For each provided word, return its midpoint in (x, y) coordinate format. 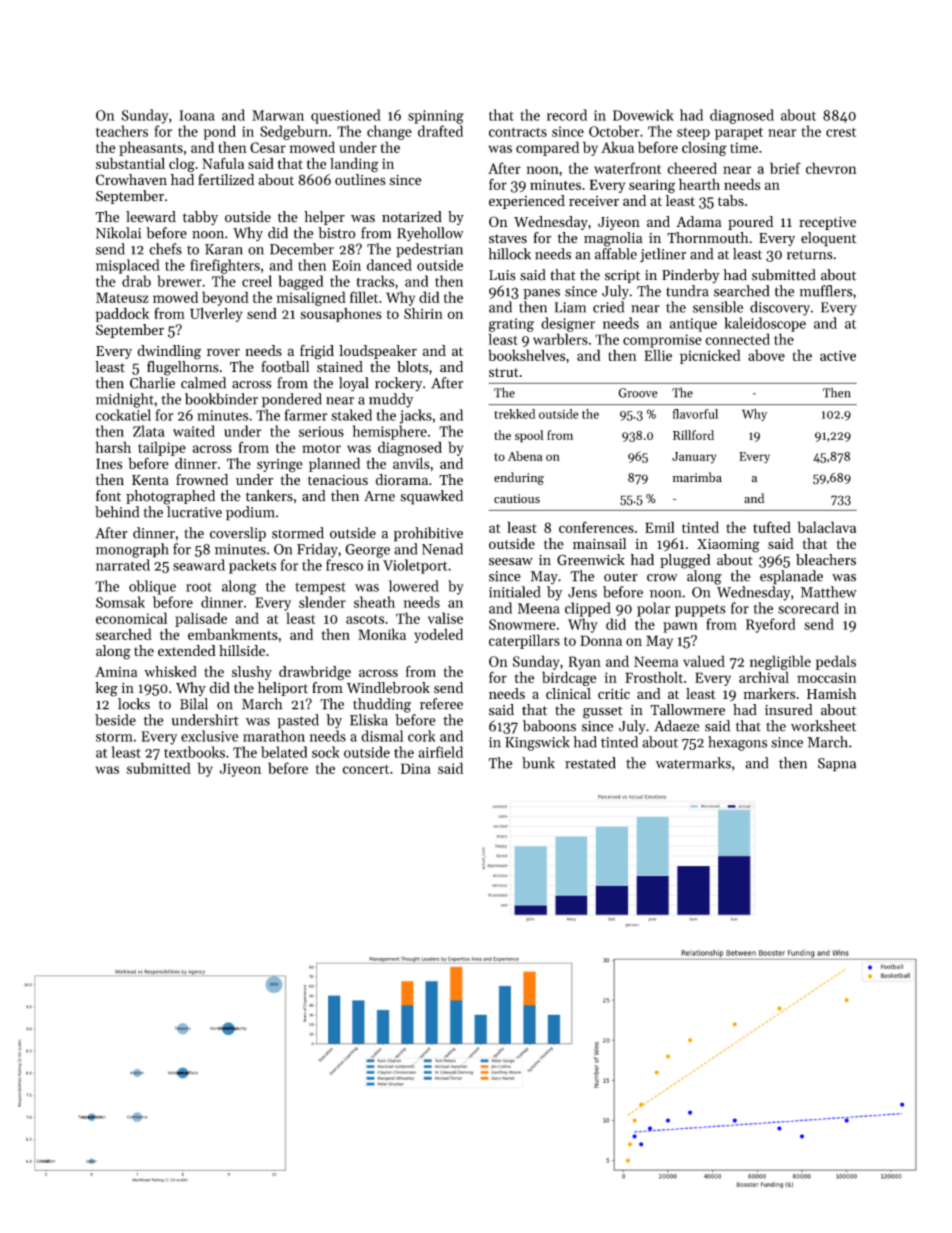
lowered (414, 586)
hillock (510, 254)
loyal (354, 384)
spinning (436, 117)
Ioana (197, 115)
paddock (122, 314)
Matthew (829, 592)
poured (750, 223)
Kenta (150, 480)
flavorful (695, 414)
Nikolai (118, 233)
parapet (739, 133)
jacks (416, 416)
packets (252, 566)
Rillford (693, 435)
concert (366, 769)
